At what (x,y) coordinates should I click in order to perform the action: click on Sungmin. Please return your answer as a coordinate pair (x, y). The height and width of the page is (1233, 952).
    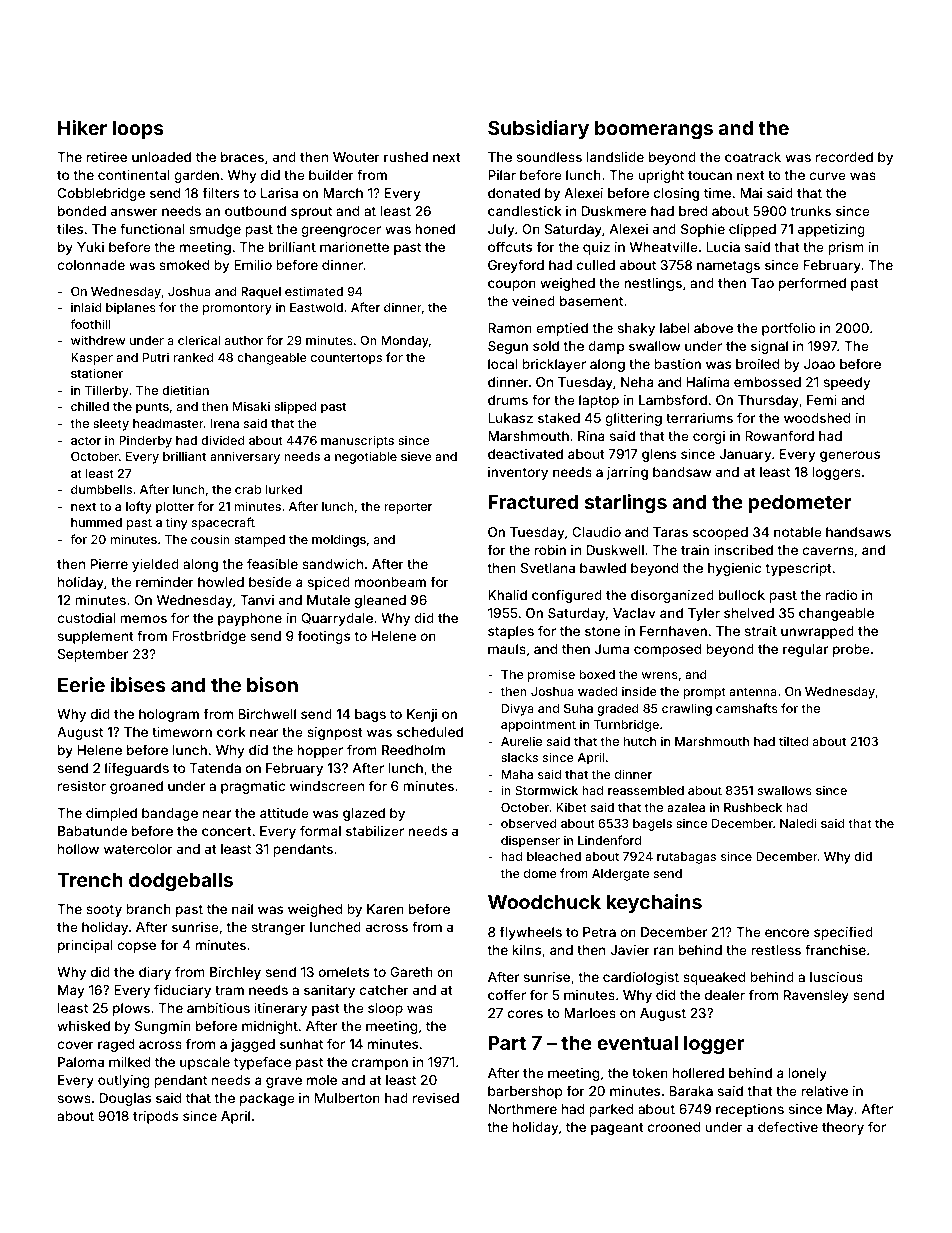
    Looking at the image, I should click on (163, 1027).
